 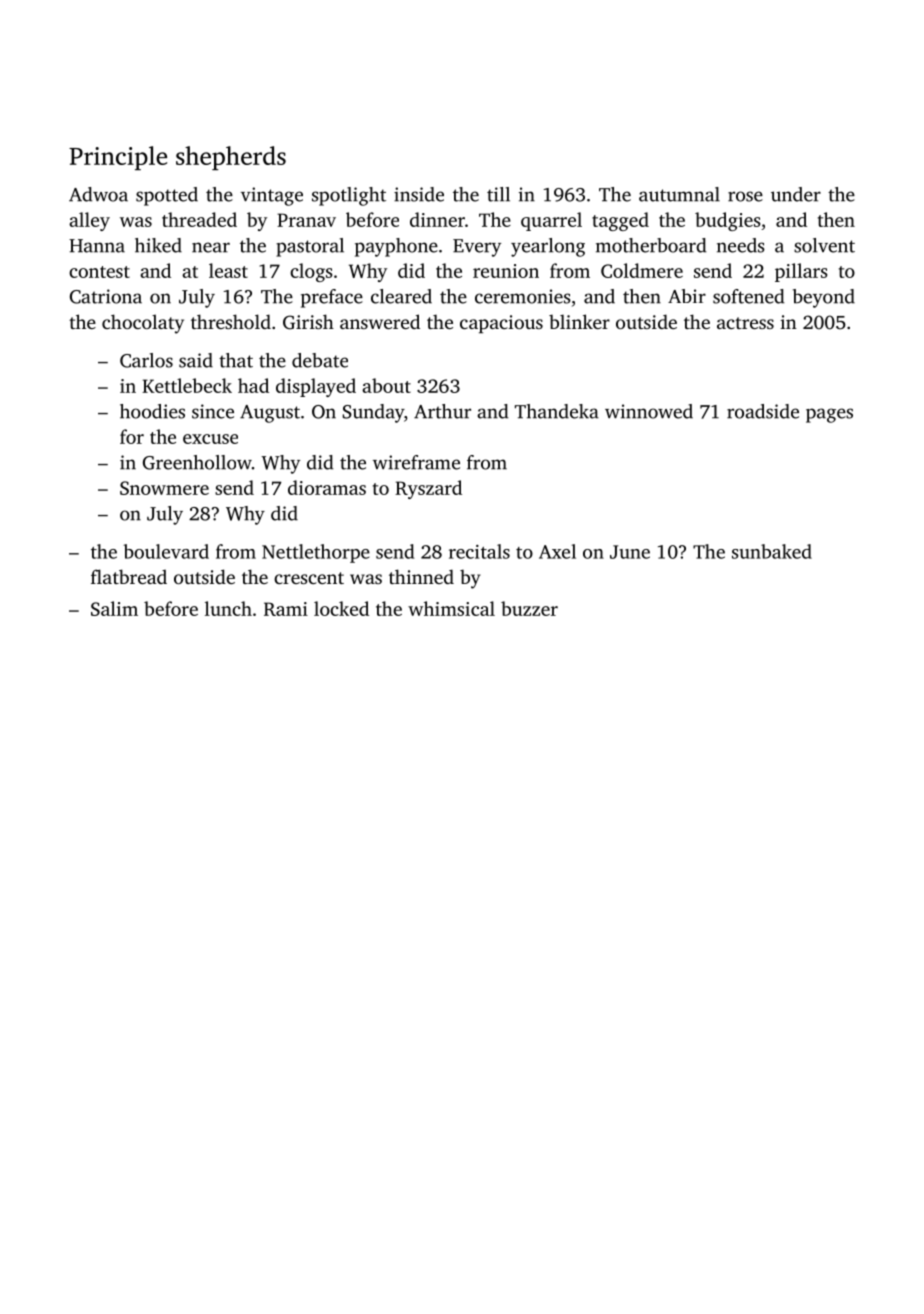 What do you see at coordinates (796, 194) in the document?
I see `under` at bounding box center [796, 194].
